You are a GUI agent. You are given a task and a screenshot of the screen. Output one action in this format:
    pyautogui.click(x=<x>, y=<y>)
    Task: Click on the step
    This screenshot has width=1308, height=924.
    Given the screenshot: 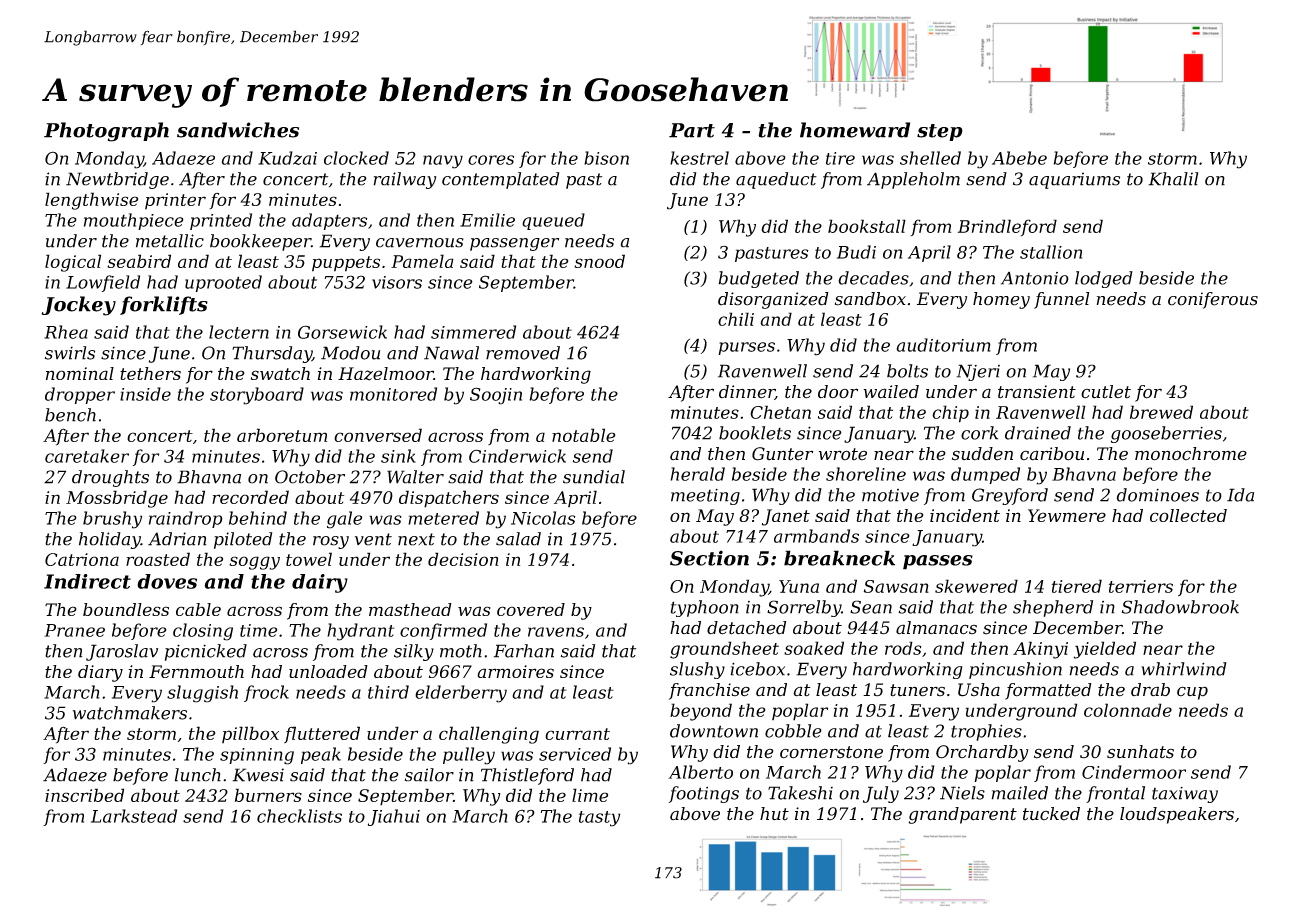 What is the action you would take?
    pyautogui.click(x=940, y=132)
